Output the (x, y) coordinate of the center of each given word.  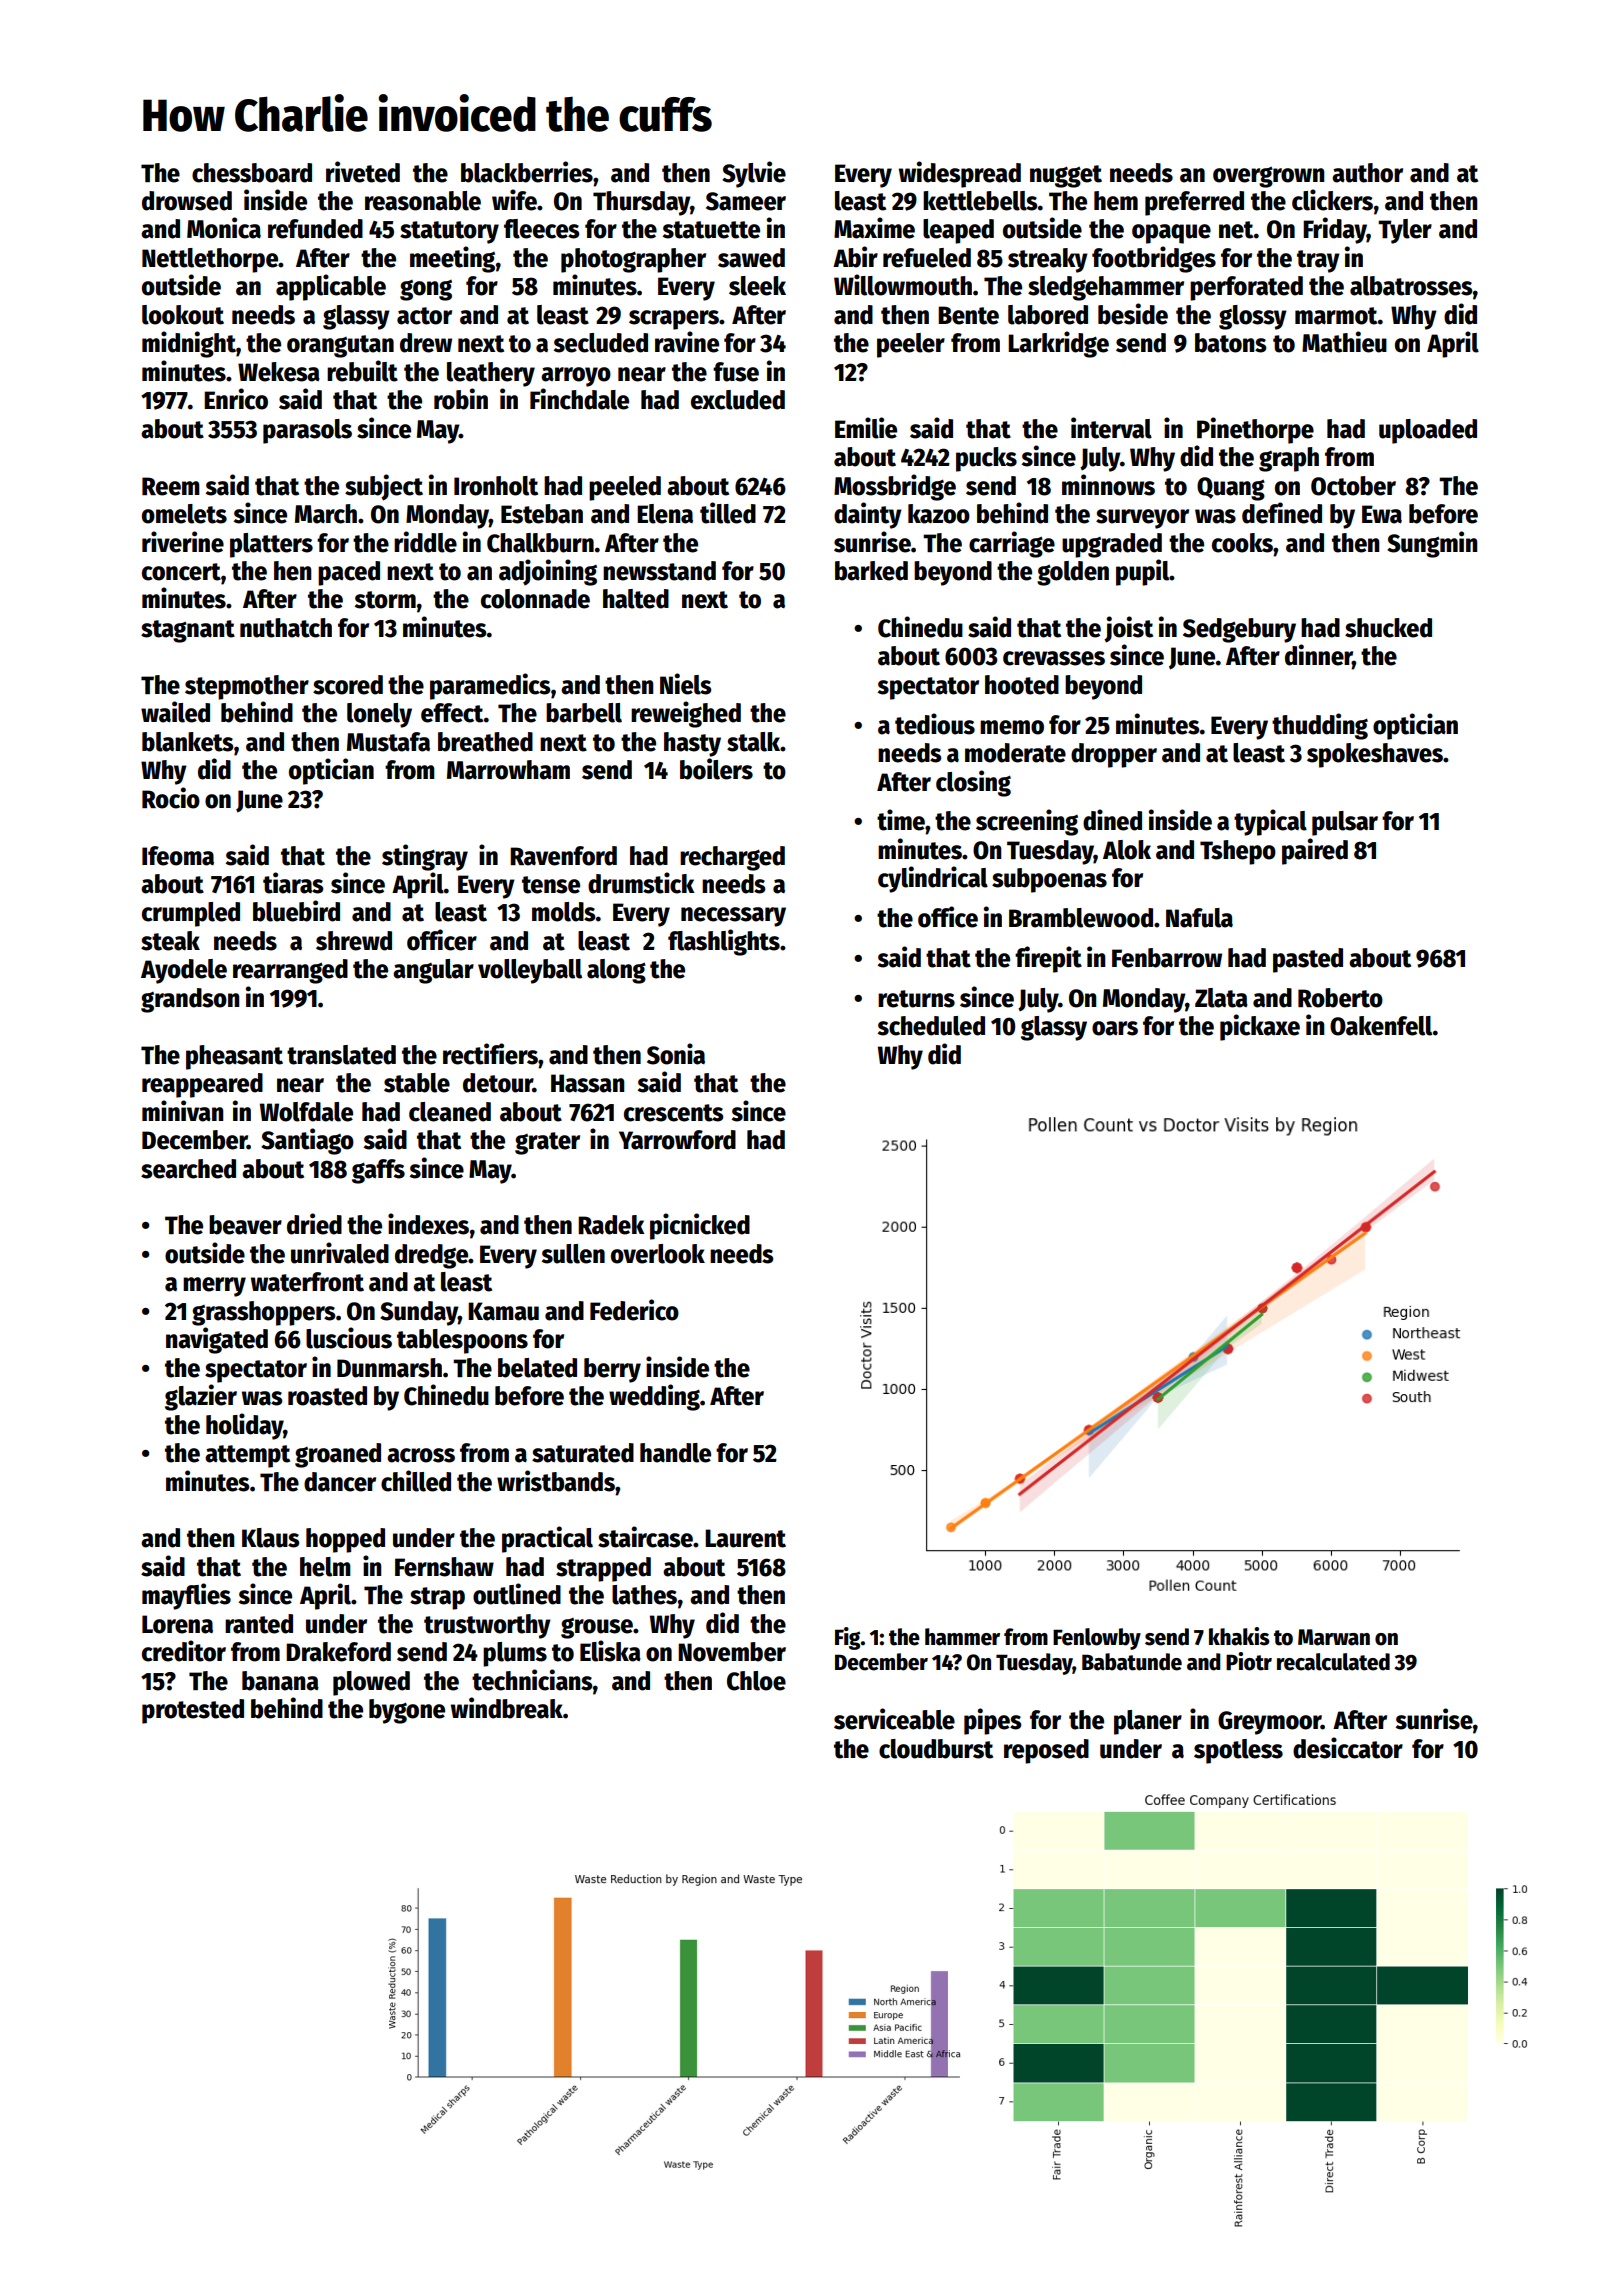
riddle (425, 542)
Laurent (745, 1538)
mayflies (186, 1596)
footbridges (1154, 259)
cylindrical (933, 879)
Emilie (866, 428)
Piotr (1249, 1661)
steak (170, 941)
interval (1111, 428)
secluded (601, 343)
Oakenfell (1381, 1026)
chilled (416, 1481)
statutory (449, 232)
